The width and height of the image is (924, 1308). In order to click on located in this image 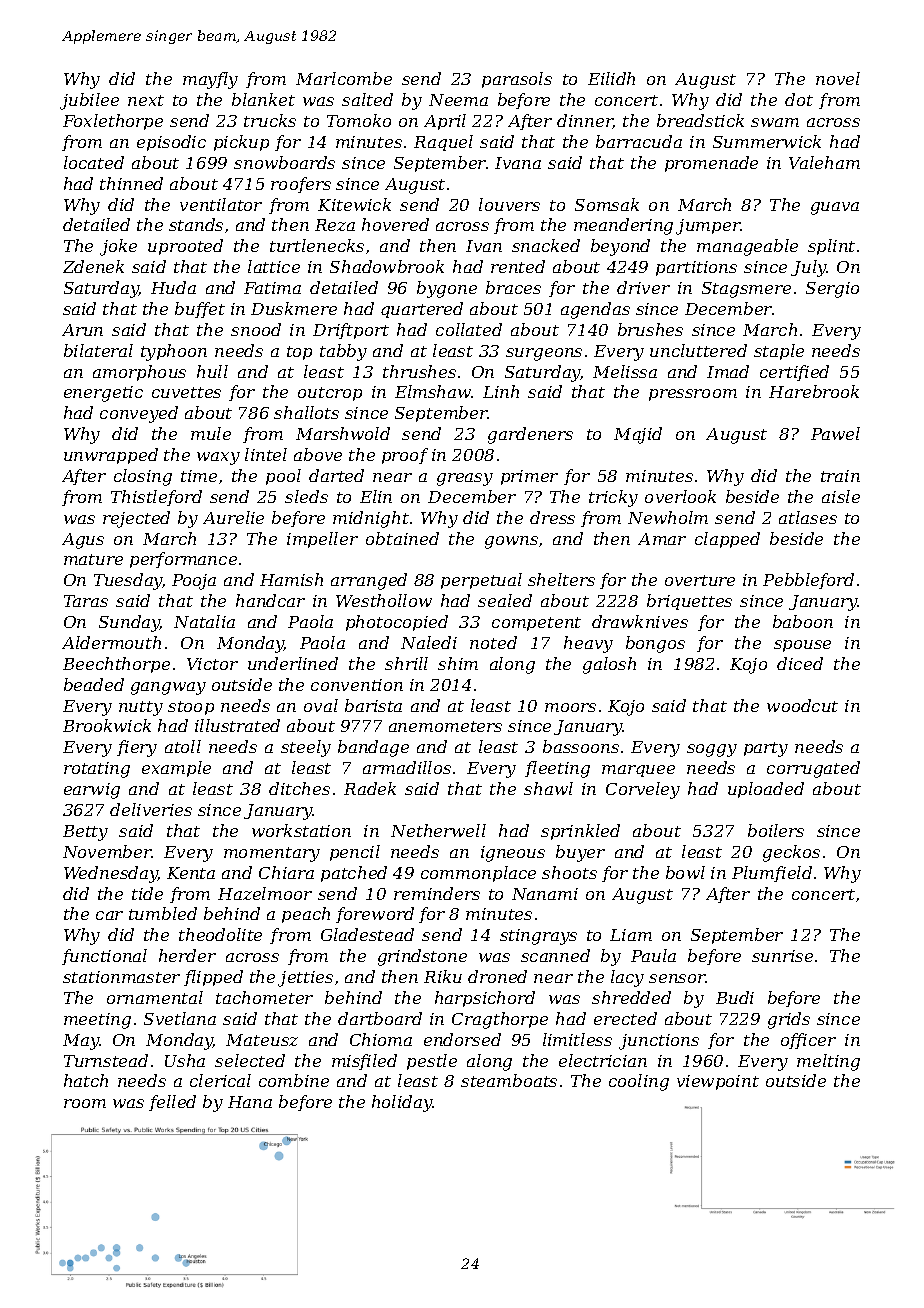, I will do `click(94, 162)`.
